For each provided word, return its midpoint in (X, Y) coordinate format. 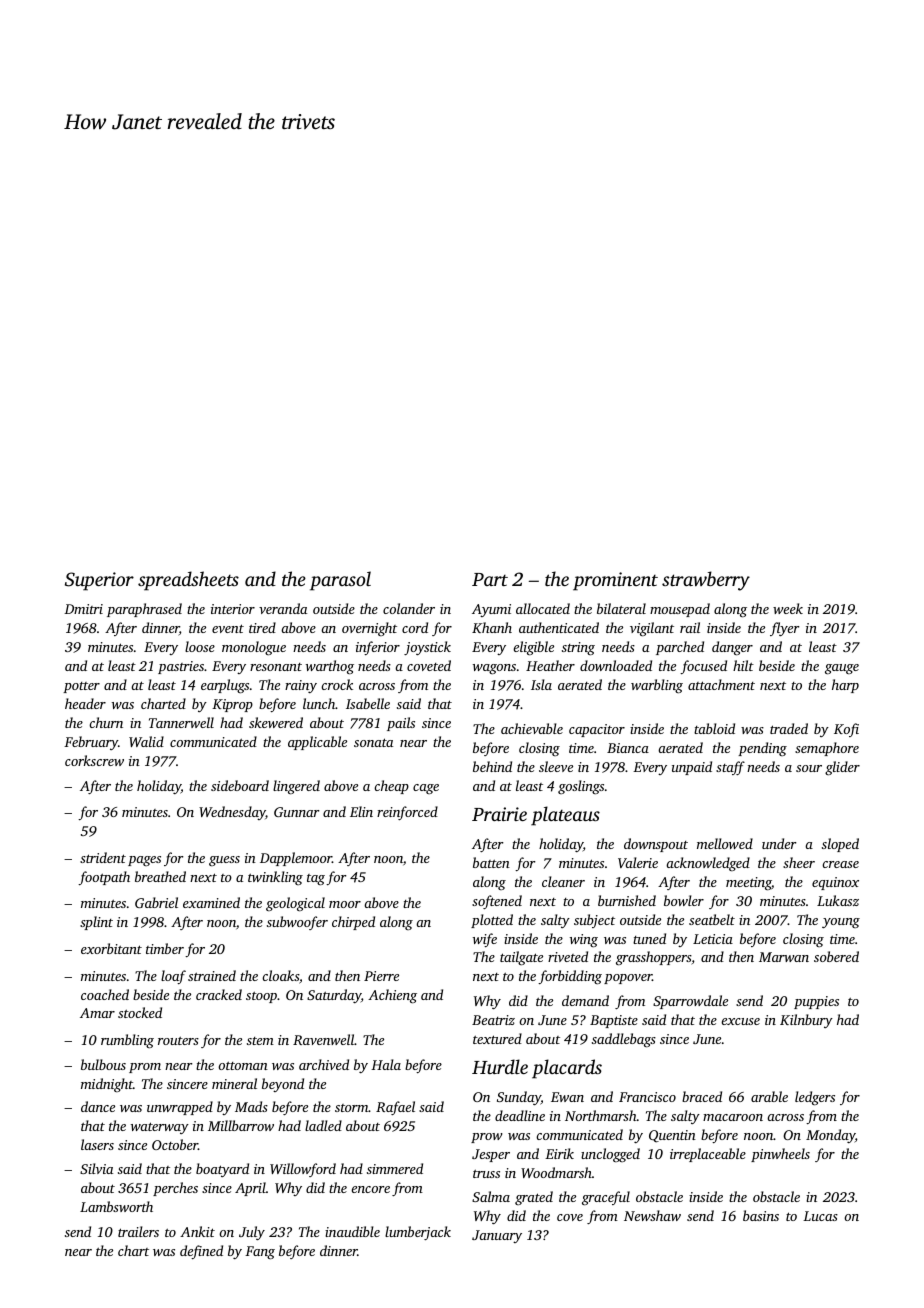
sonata (373, 742)
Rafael (395, 1108)
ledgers (815, 1098)
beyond (283, 1085)
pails (401, 724)
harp (845, 686)
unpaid (692, 768)
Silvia (96, 1168)
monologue (254, 648)
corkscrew (94, 760)
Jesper (491, 1155)
